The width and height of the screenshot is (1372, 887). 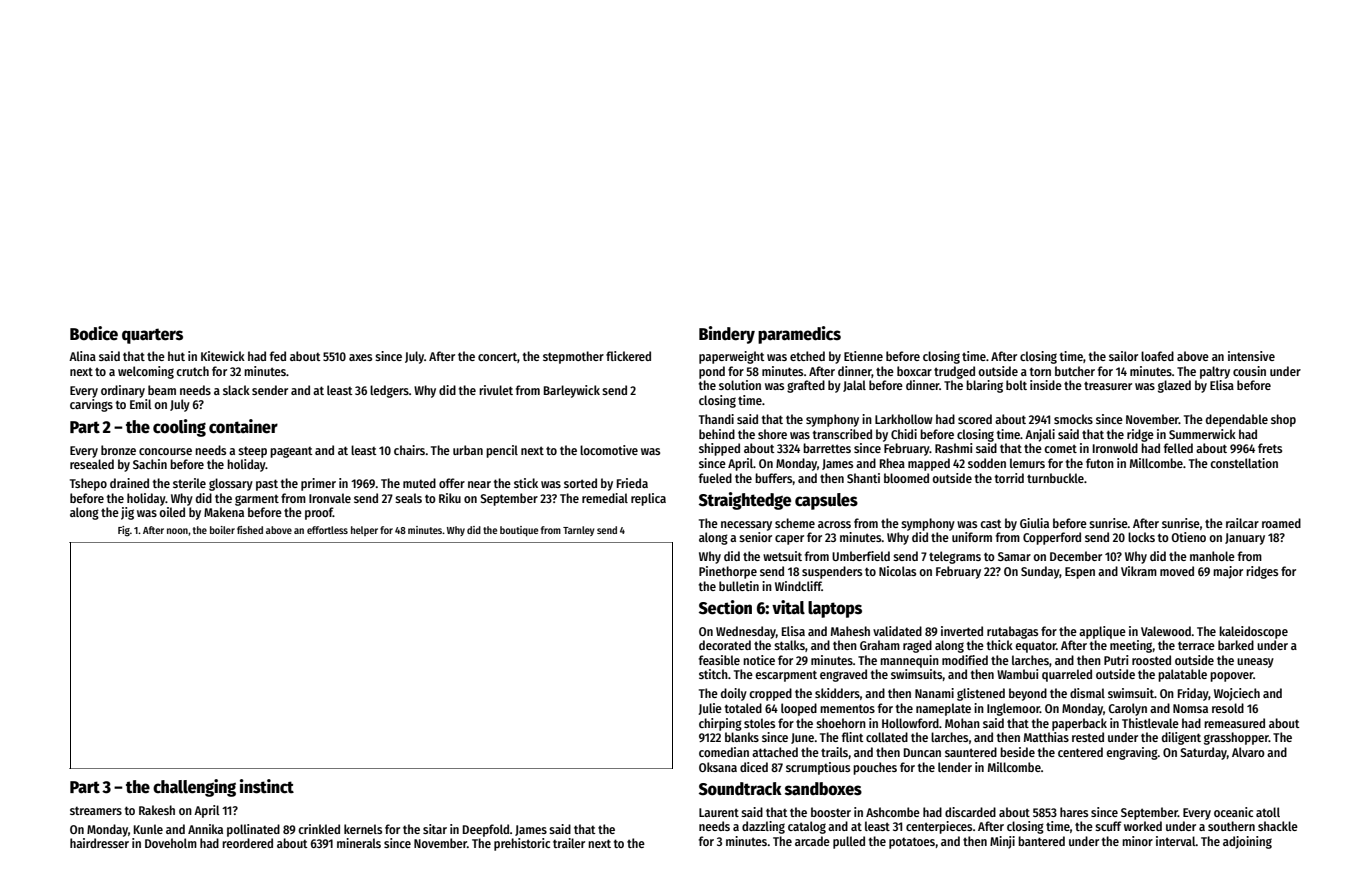 What do you see at coordinates (318, 484) in the screenshot?
I see `primer` at bounding box center [318, 484].
